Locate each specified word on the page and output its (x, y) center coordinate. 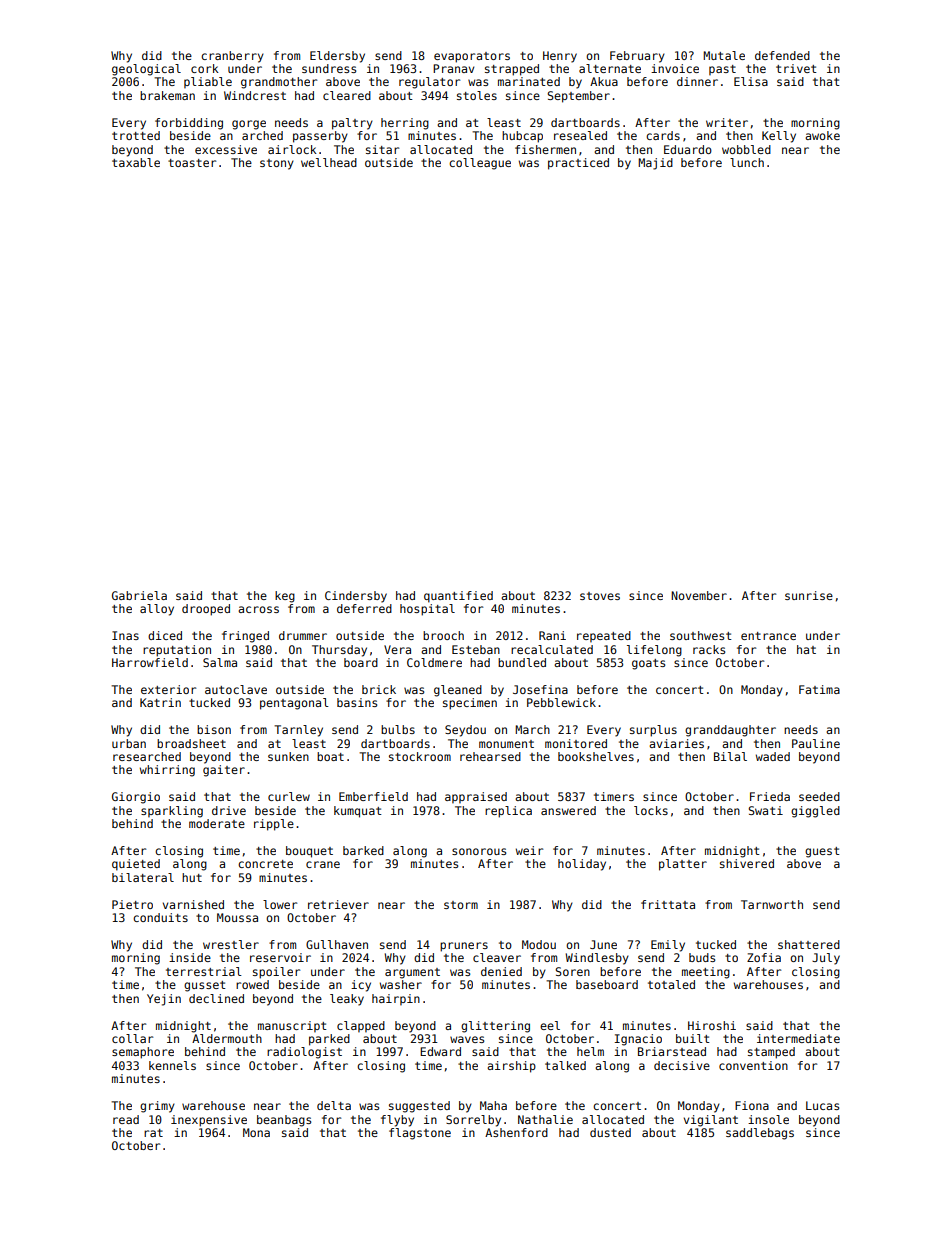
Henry (560, 57)
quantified (458, 597)
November (699, 595)
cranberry (232, 57)
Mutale (724, 55)
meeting (706, 973)
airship (511, 1067)
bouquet (309, 852)
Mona (256, 1132)
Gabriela (139, 595)
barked (363, 850)
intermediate (798, 1038)
